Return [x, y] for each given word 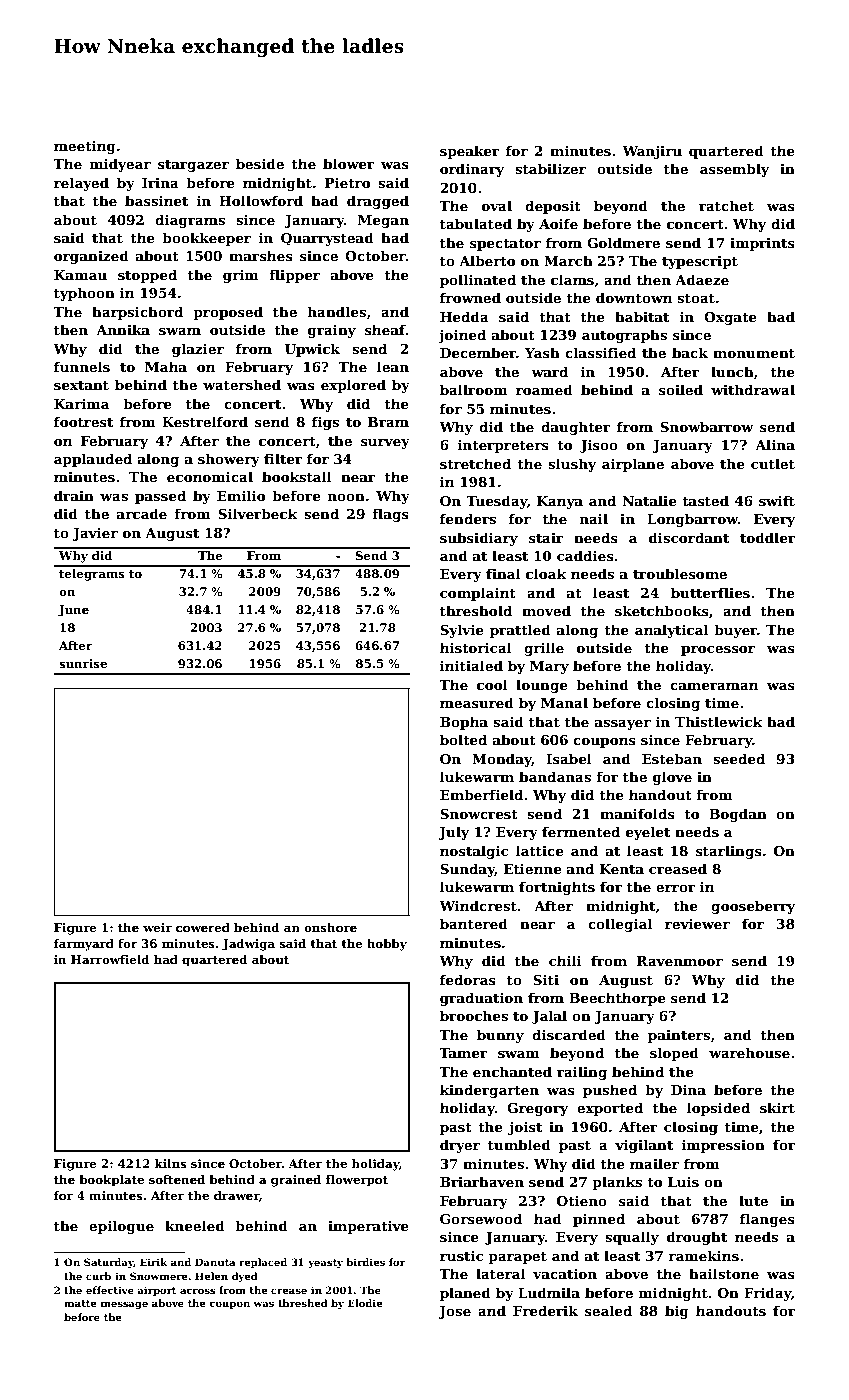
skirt [777, 1107]
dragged [378, 202]
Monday [502, 760]
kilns [170, 1163]
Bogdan [738, 815]
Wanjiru [652, 152]
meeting [85, 147]
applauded [93, 460]
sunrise [83, 663]
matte [80, 1303]
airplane [633, 465]
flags [390, 515]
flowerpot [357, 1181]
